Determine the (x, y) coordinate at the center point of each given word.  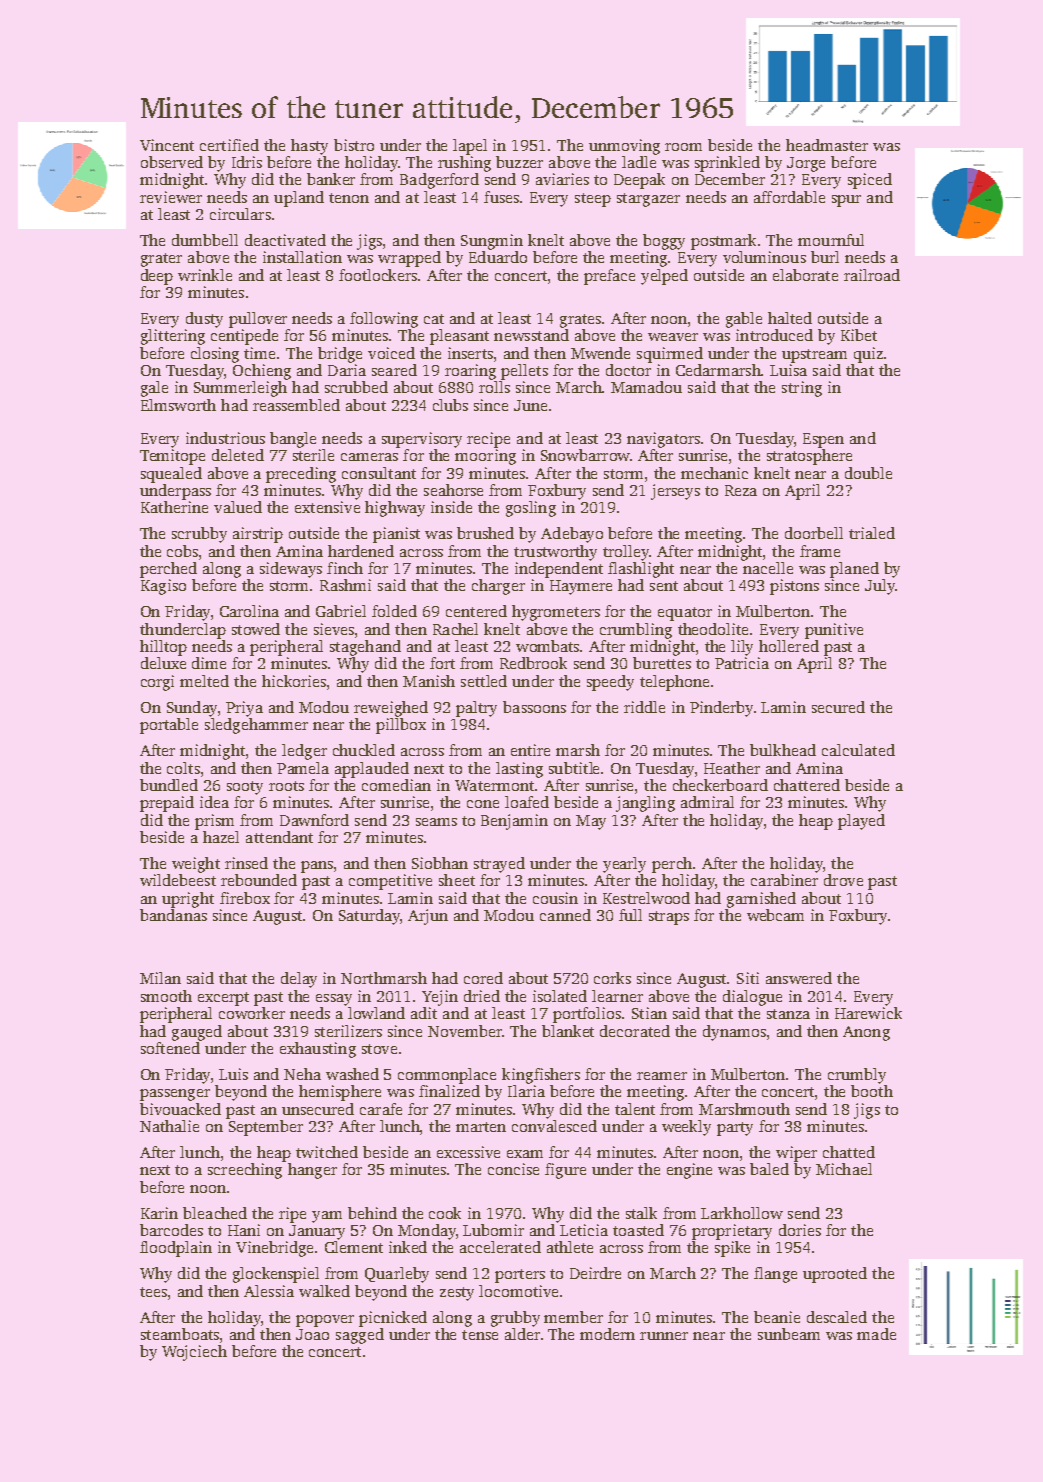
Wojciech (194, 1353)
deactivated (285, 240)
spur (846, 201)
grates (580, 321)
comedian (396, 785)
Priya (244, 709)
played (861, 822)
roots (286, 786)
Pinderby (721, 709)
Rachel (455, 629)
